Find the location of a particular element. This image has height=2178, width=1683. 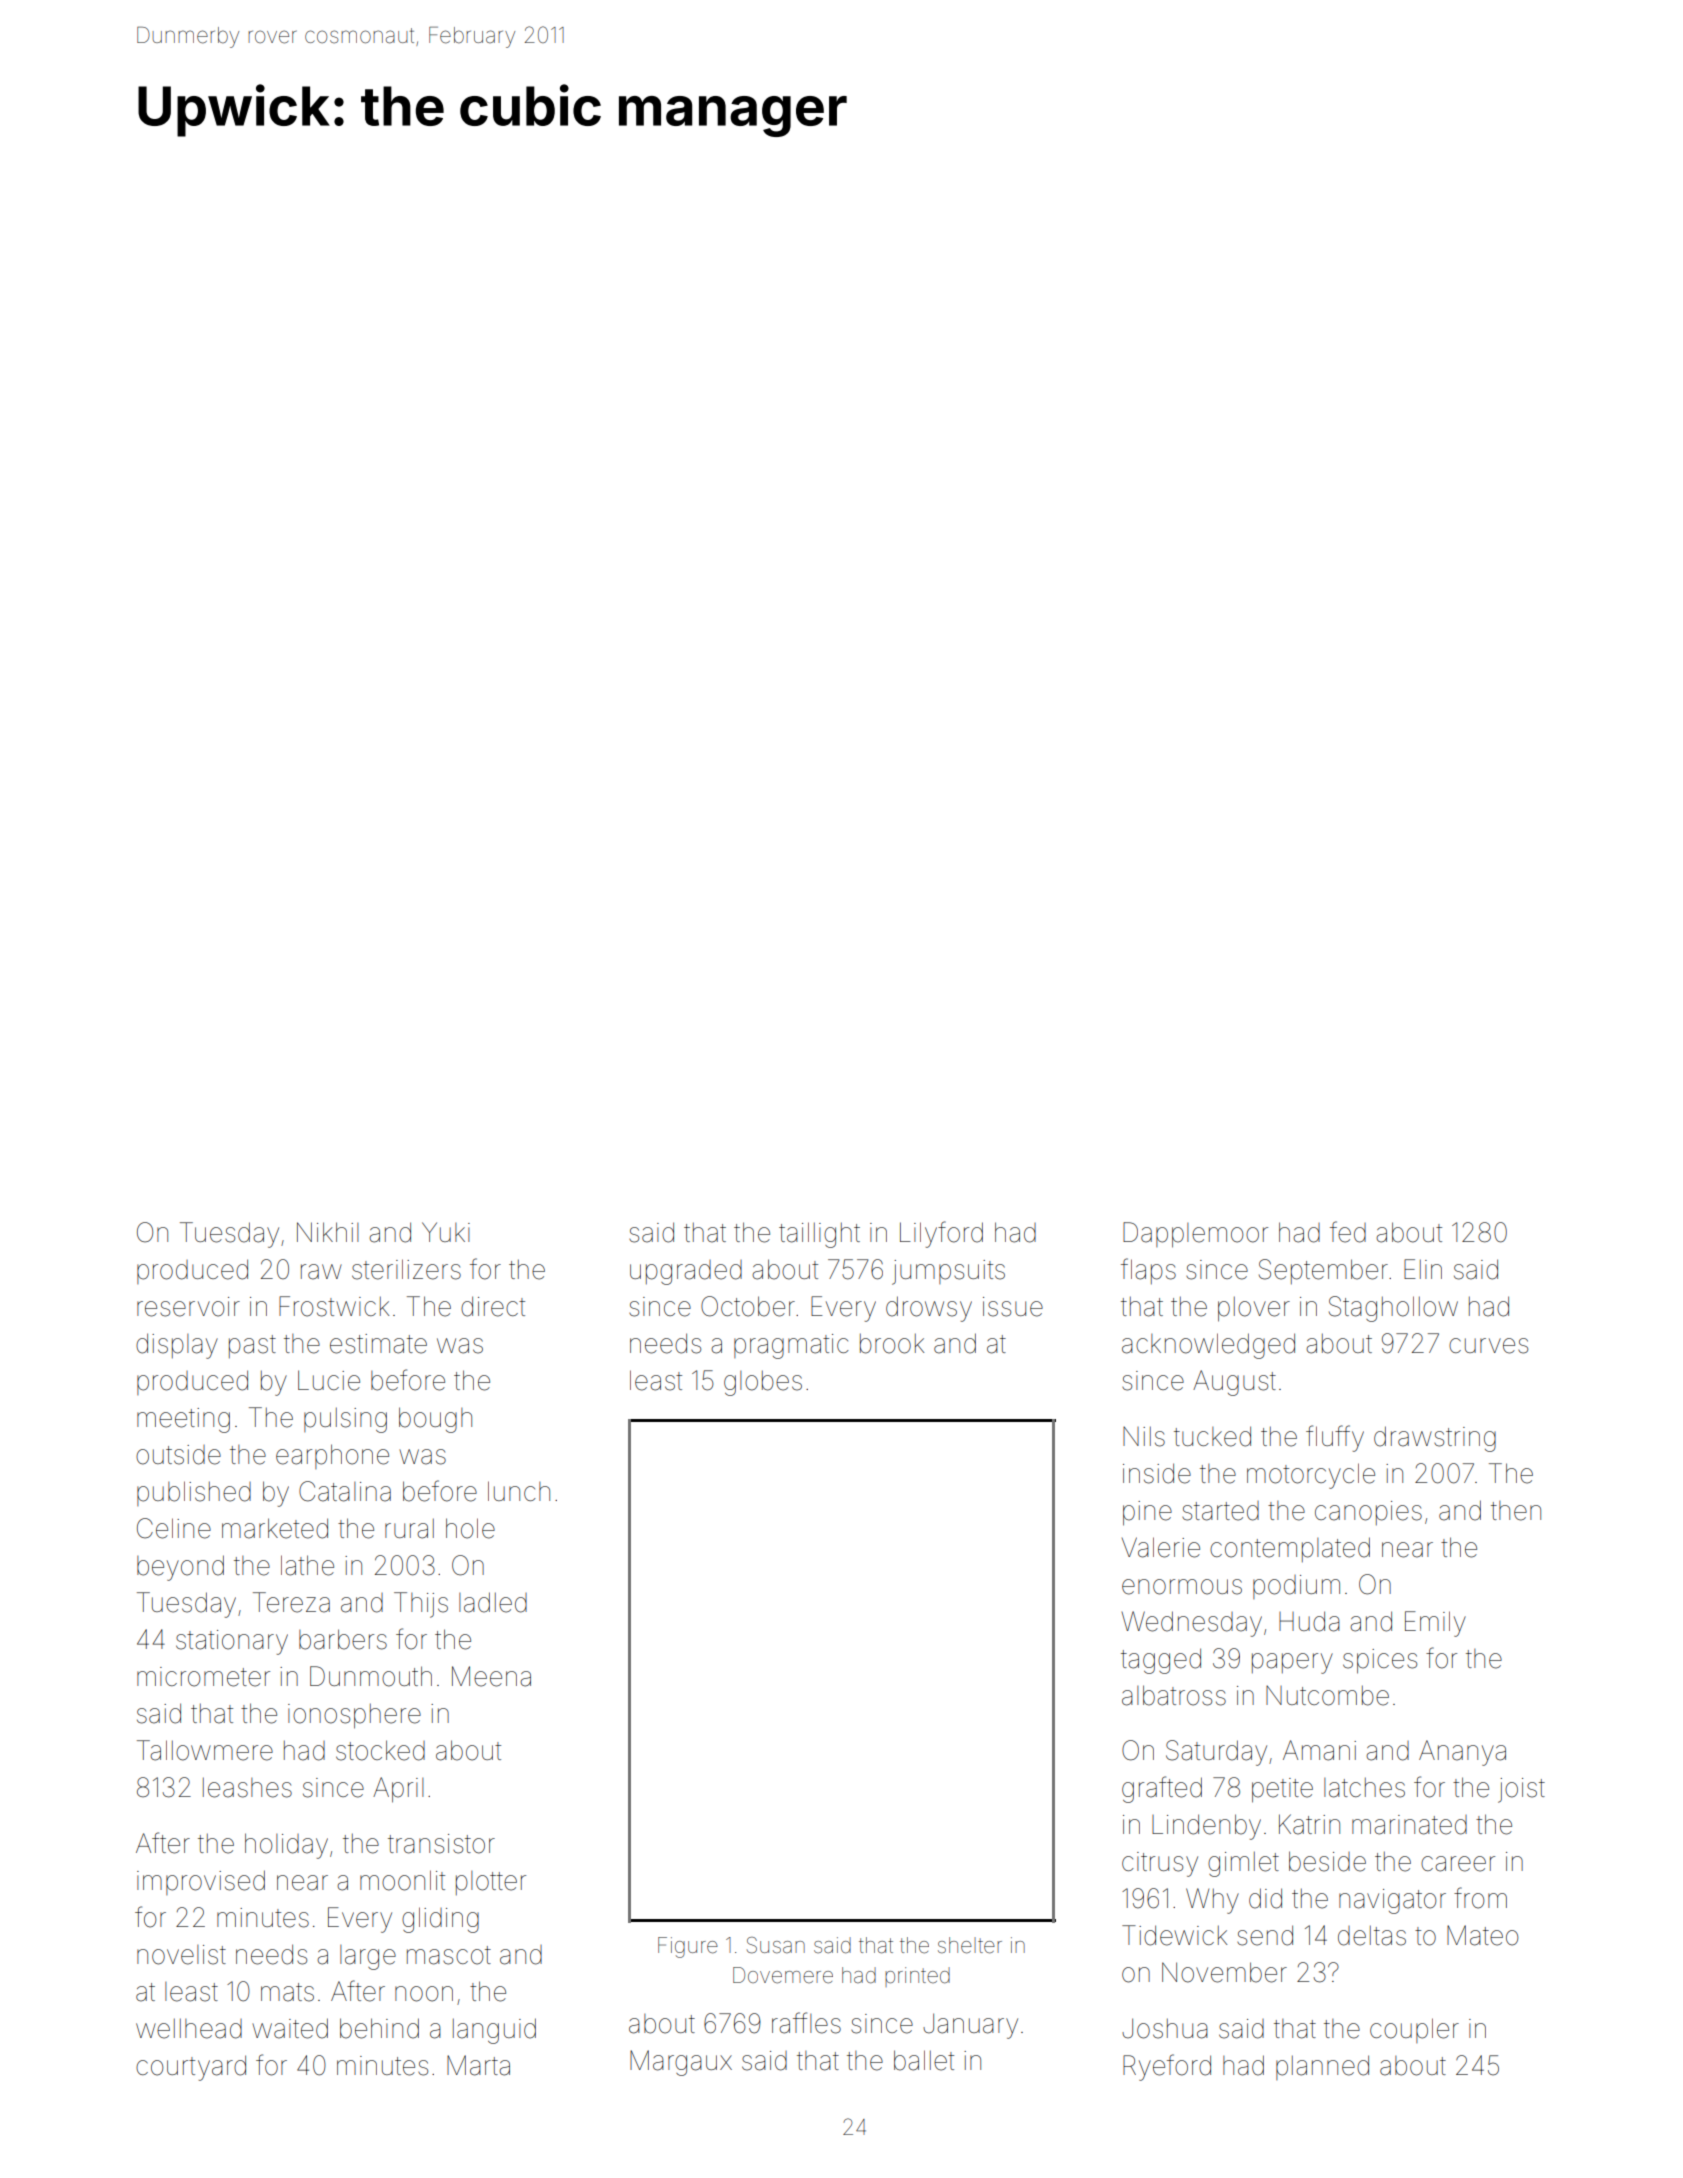

gliding is located at coordinates (440, 1920).
